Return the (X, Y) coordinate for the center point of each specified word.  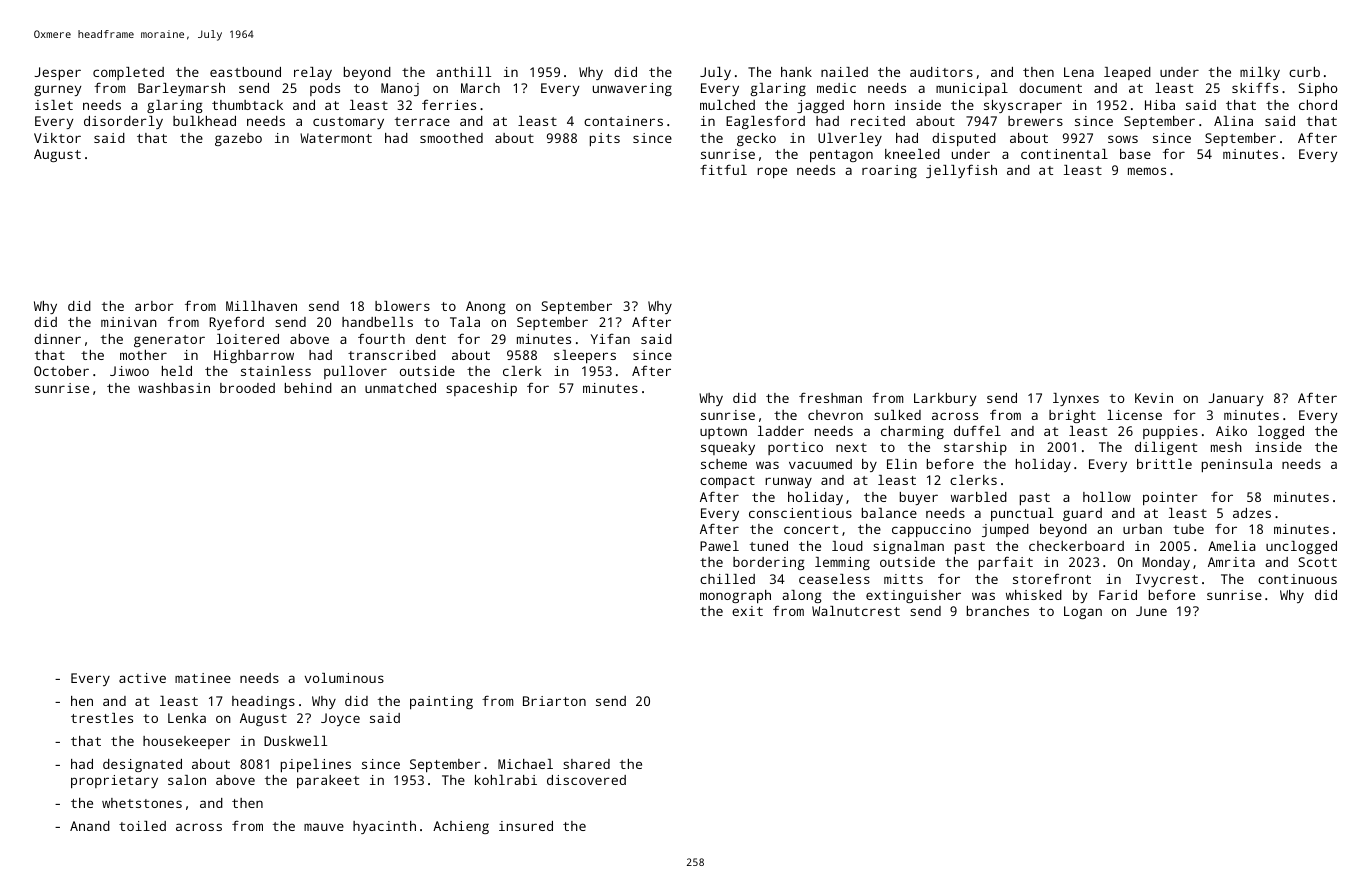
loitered (248, 339)
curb (1304, 72)
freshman (830, 398)
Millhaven (261, 306)
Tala (465, 322)
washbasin (174, 388)
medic (836, 88)
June (1151, 611)
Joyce (340, 719)
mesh (1226, 447)
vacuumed (820, 464)
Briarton (554, 701)
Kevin (1154, 398)
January (1235, 399)
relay (313, 73)
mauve (324, 827)
